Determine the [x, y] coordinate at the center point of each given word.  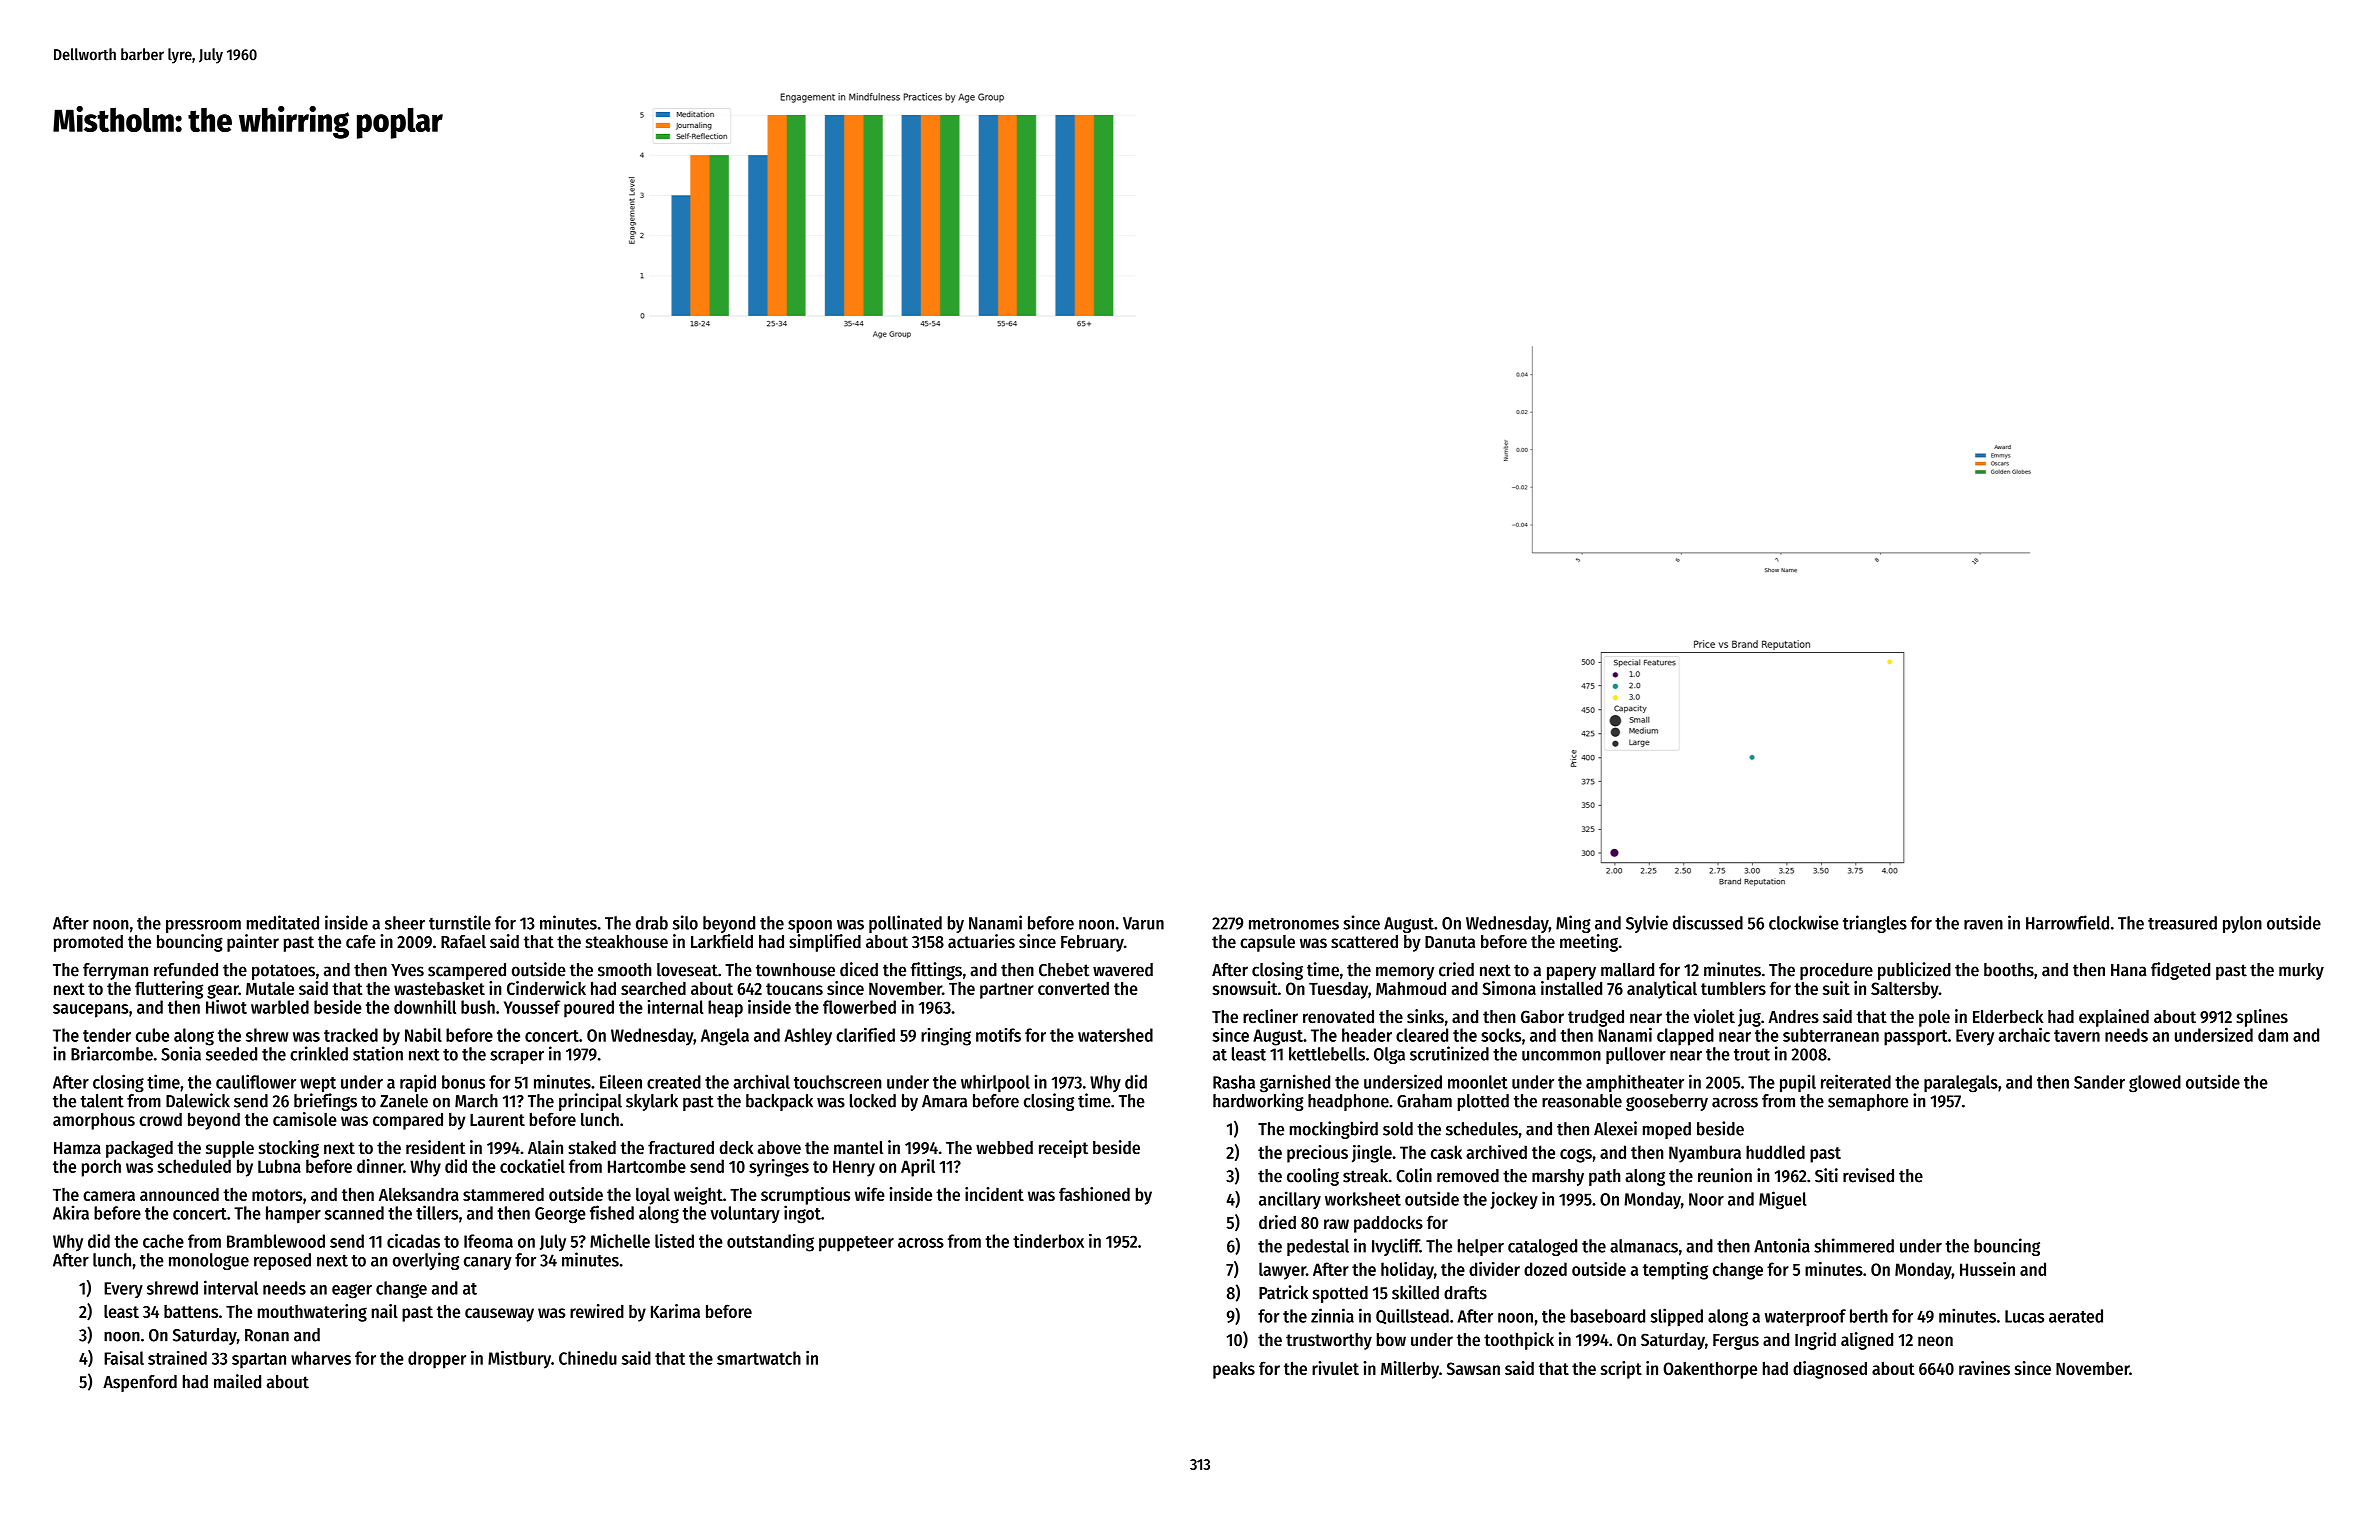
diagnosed [1830, 1370]
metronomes [1294, 924]
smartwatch [759, 1358]
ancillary [1290, 1200]
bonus [463, 1082]
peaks [1234, 1370]
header [1367, 1035]
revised [1868, 1175]
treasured [2182, 923]
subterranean [1831, 1035]
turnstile [460, 922]
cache [163, 1241]
